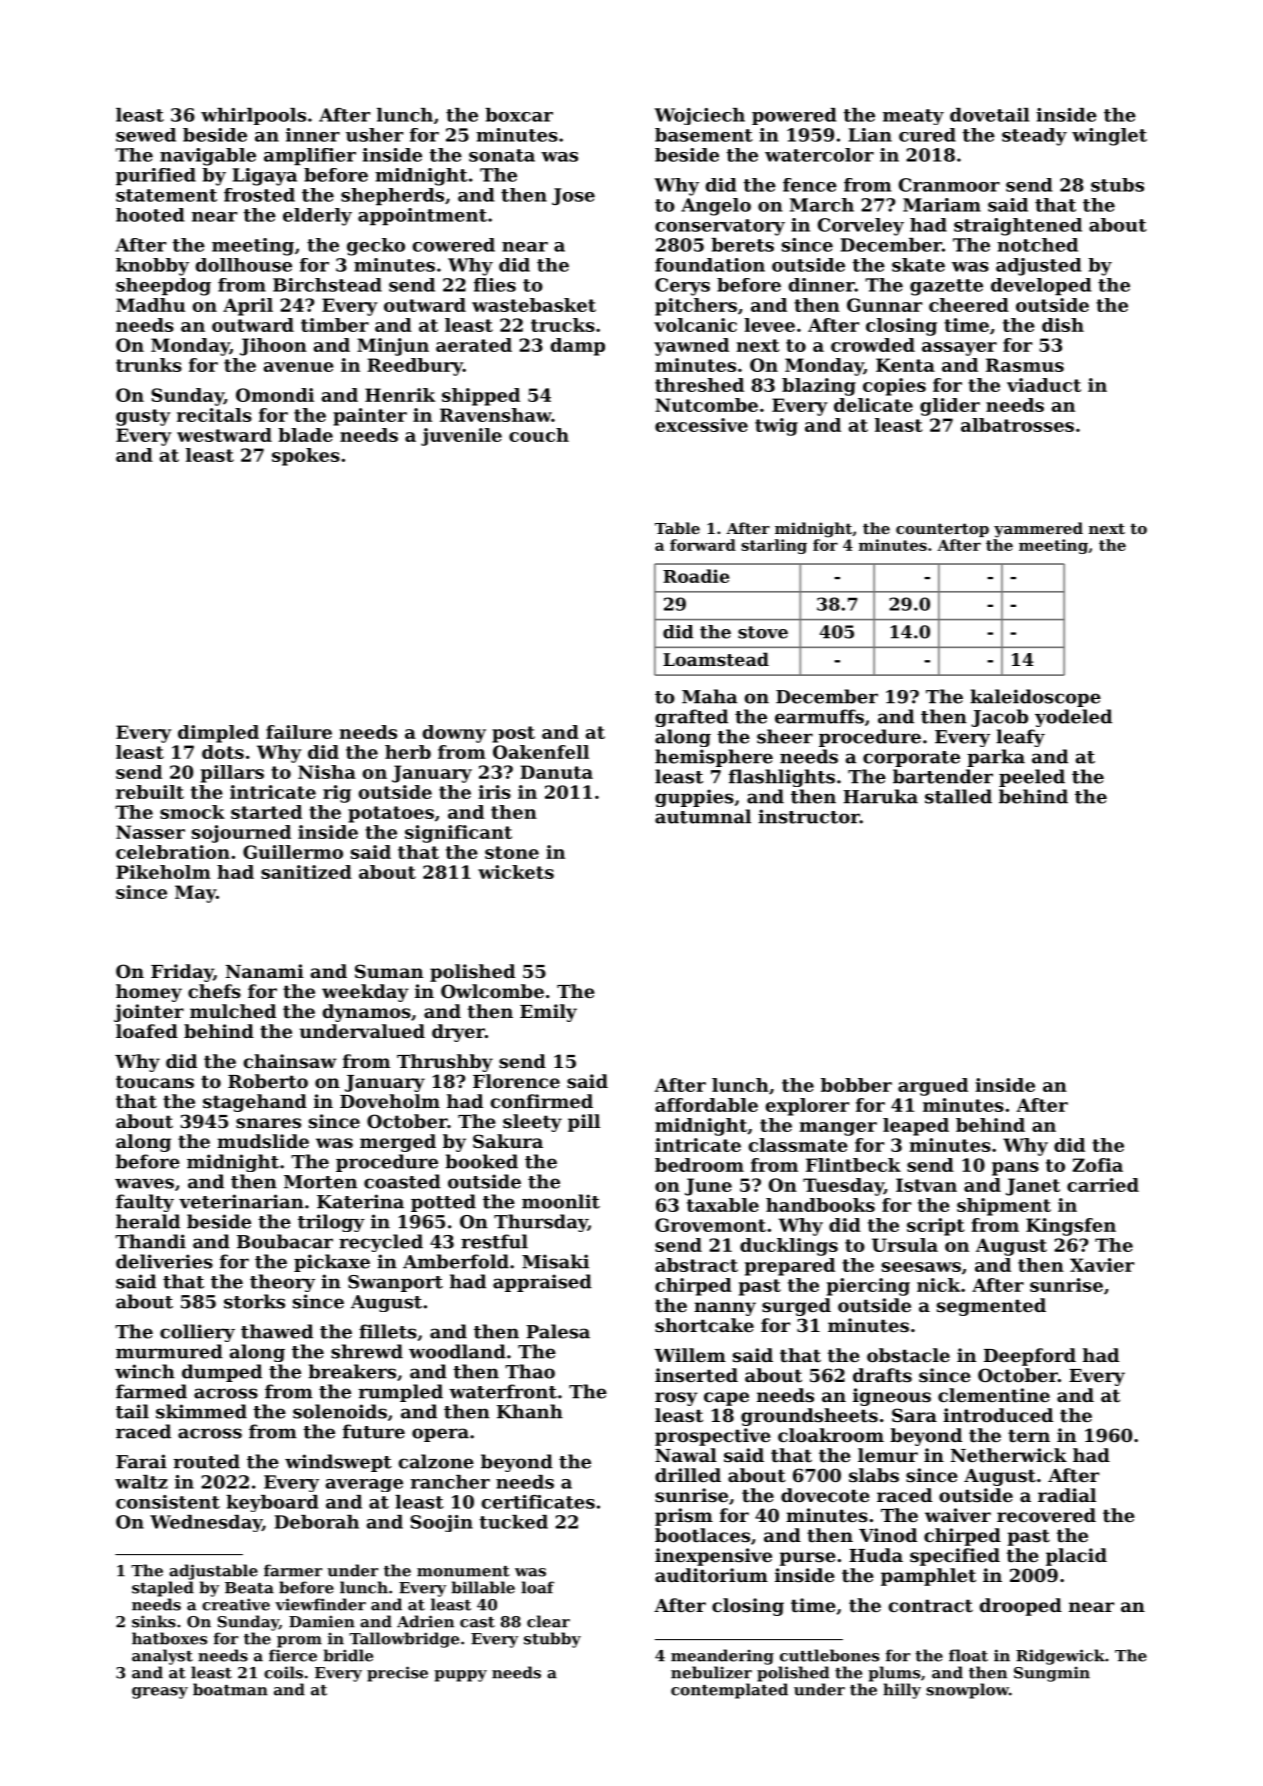  Describe the element at coordinates (169, 1638) in the document. I see `hatboxes` at that location.
